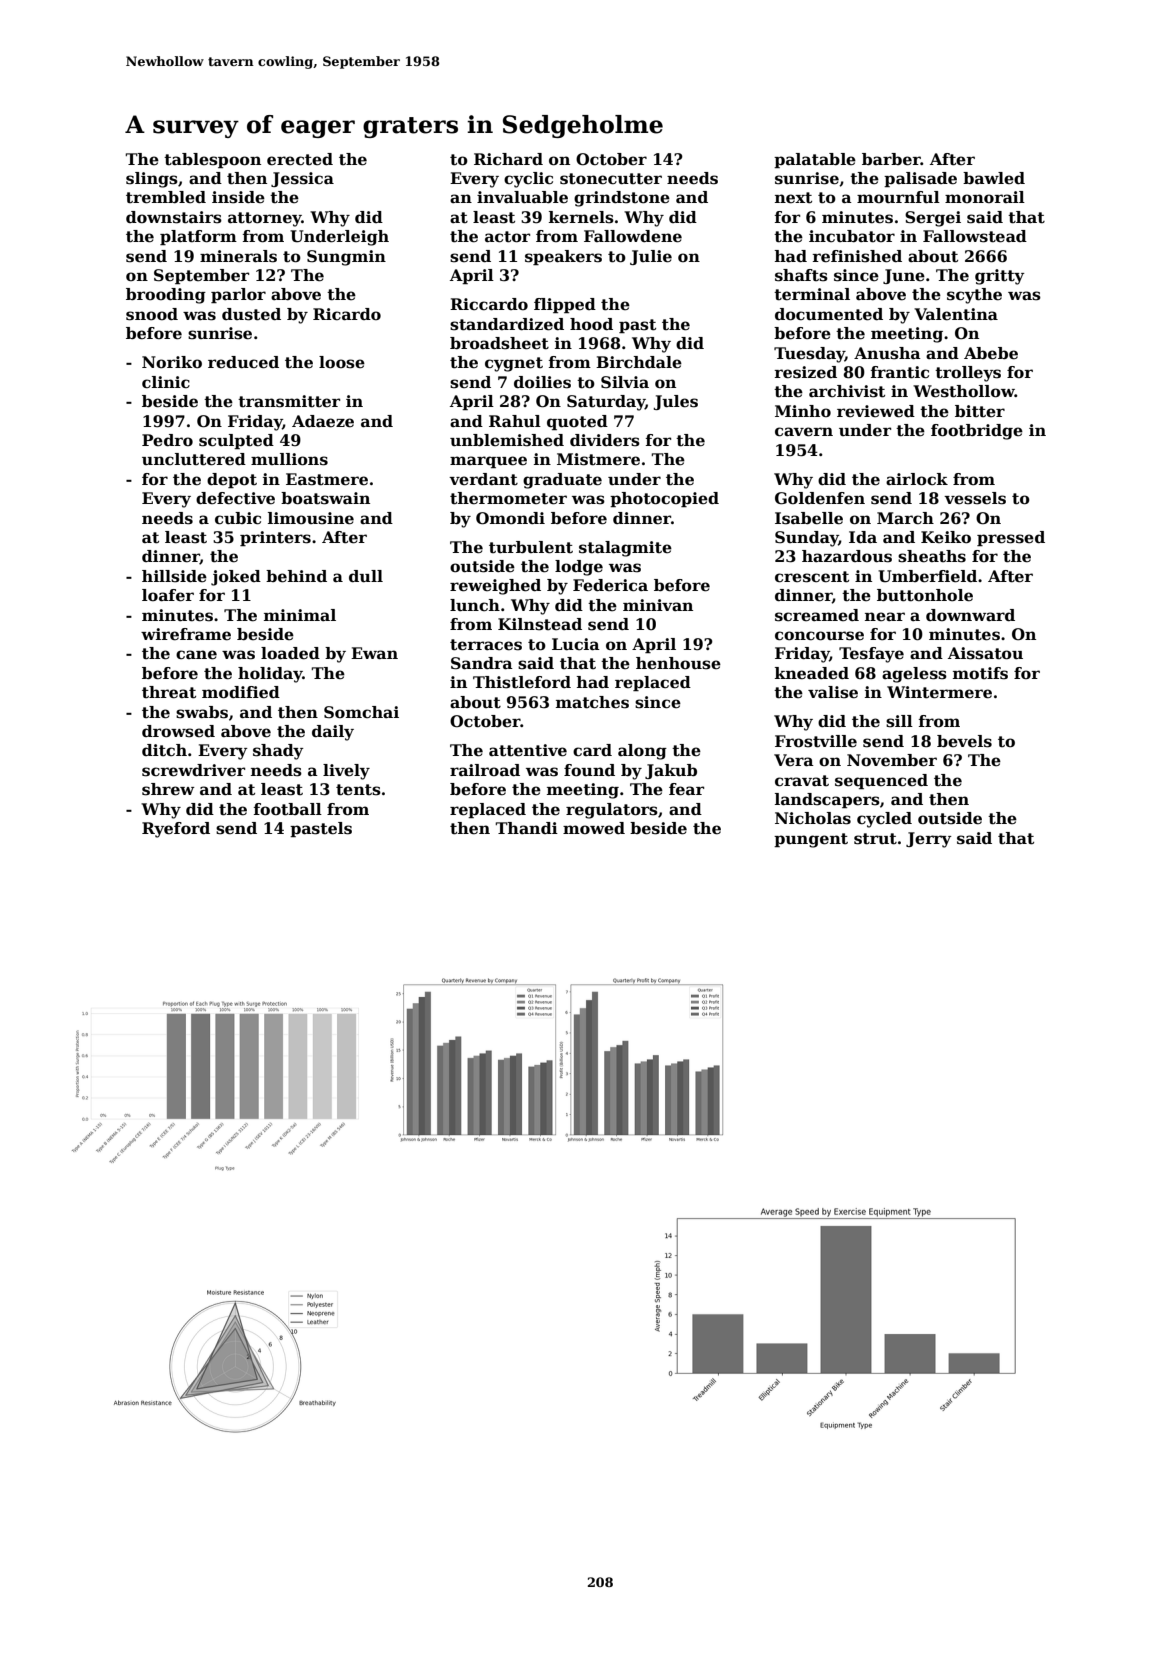 This page has width=1174, height=1660. I want to click on limousine, so click(311, 518).
